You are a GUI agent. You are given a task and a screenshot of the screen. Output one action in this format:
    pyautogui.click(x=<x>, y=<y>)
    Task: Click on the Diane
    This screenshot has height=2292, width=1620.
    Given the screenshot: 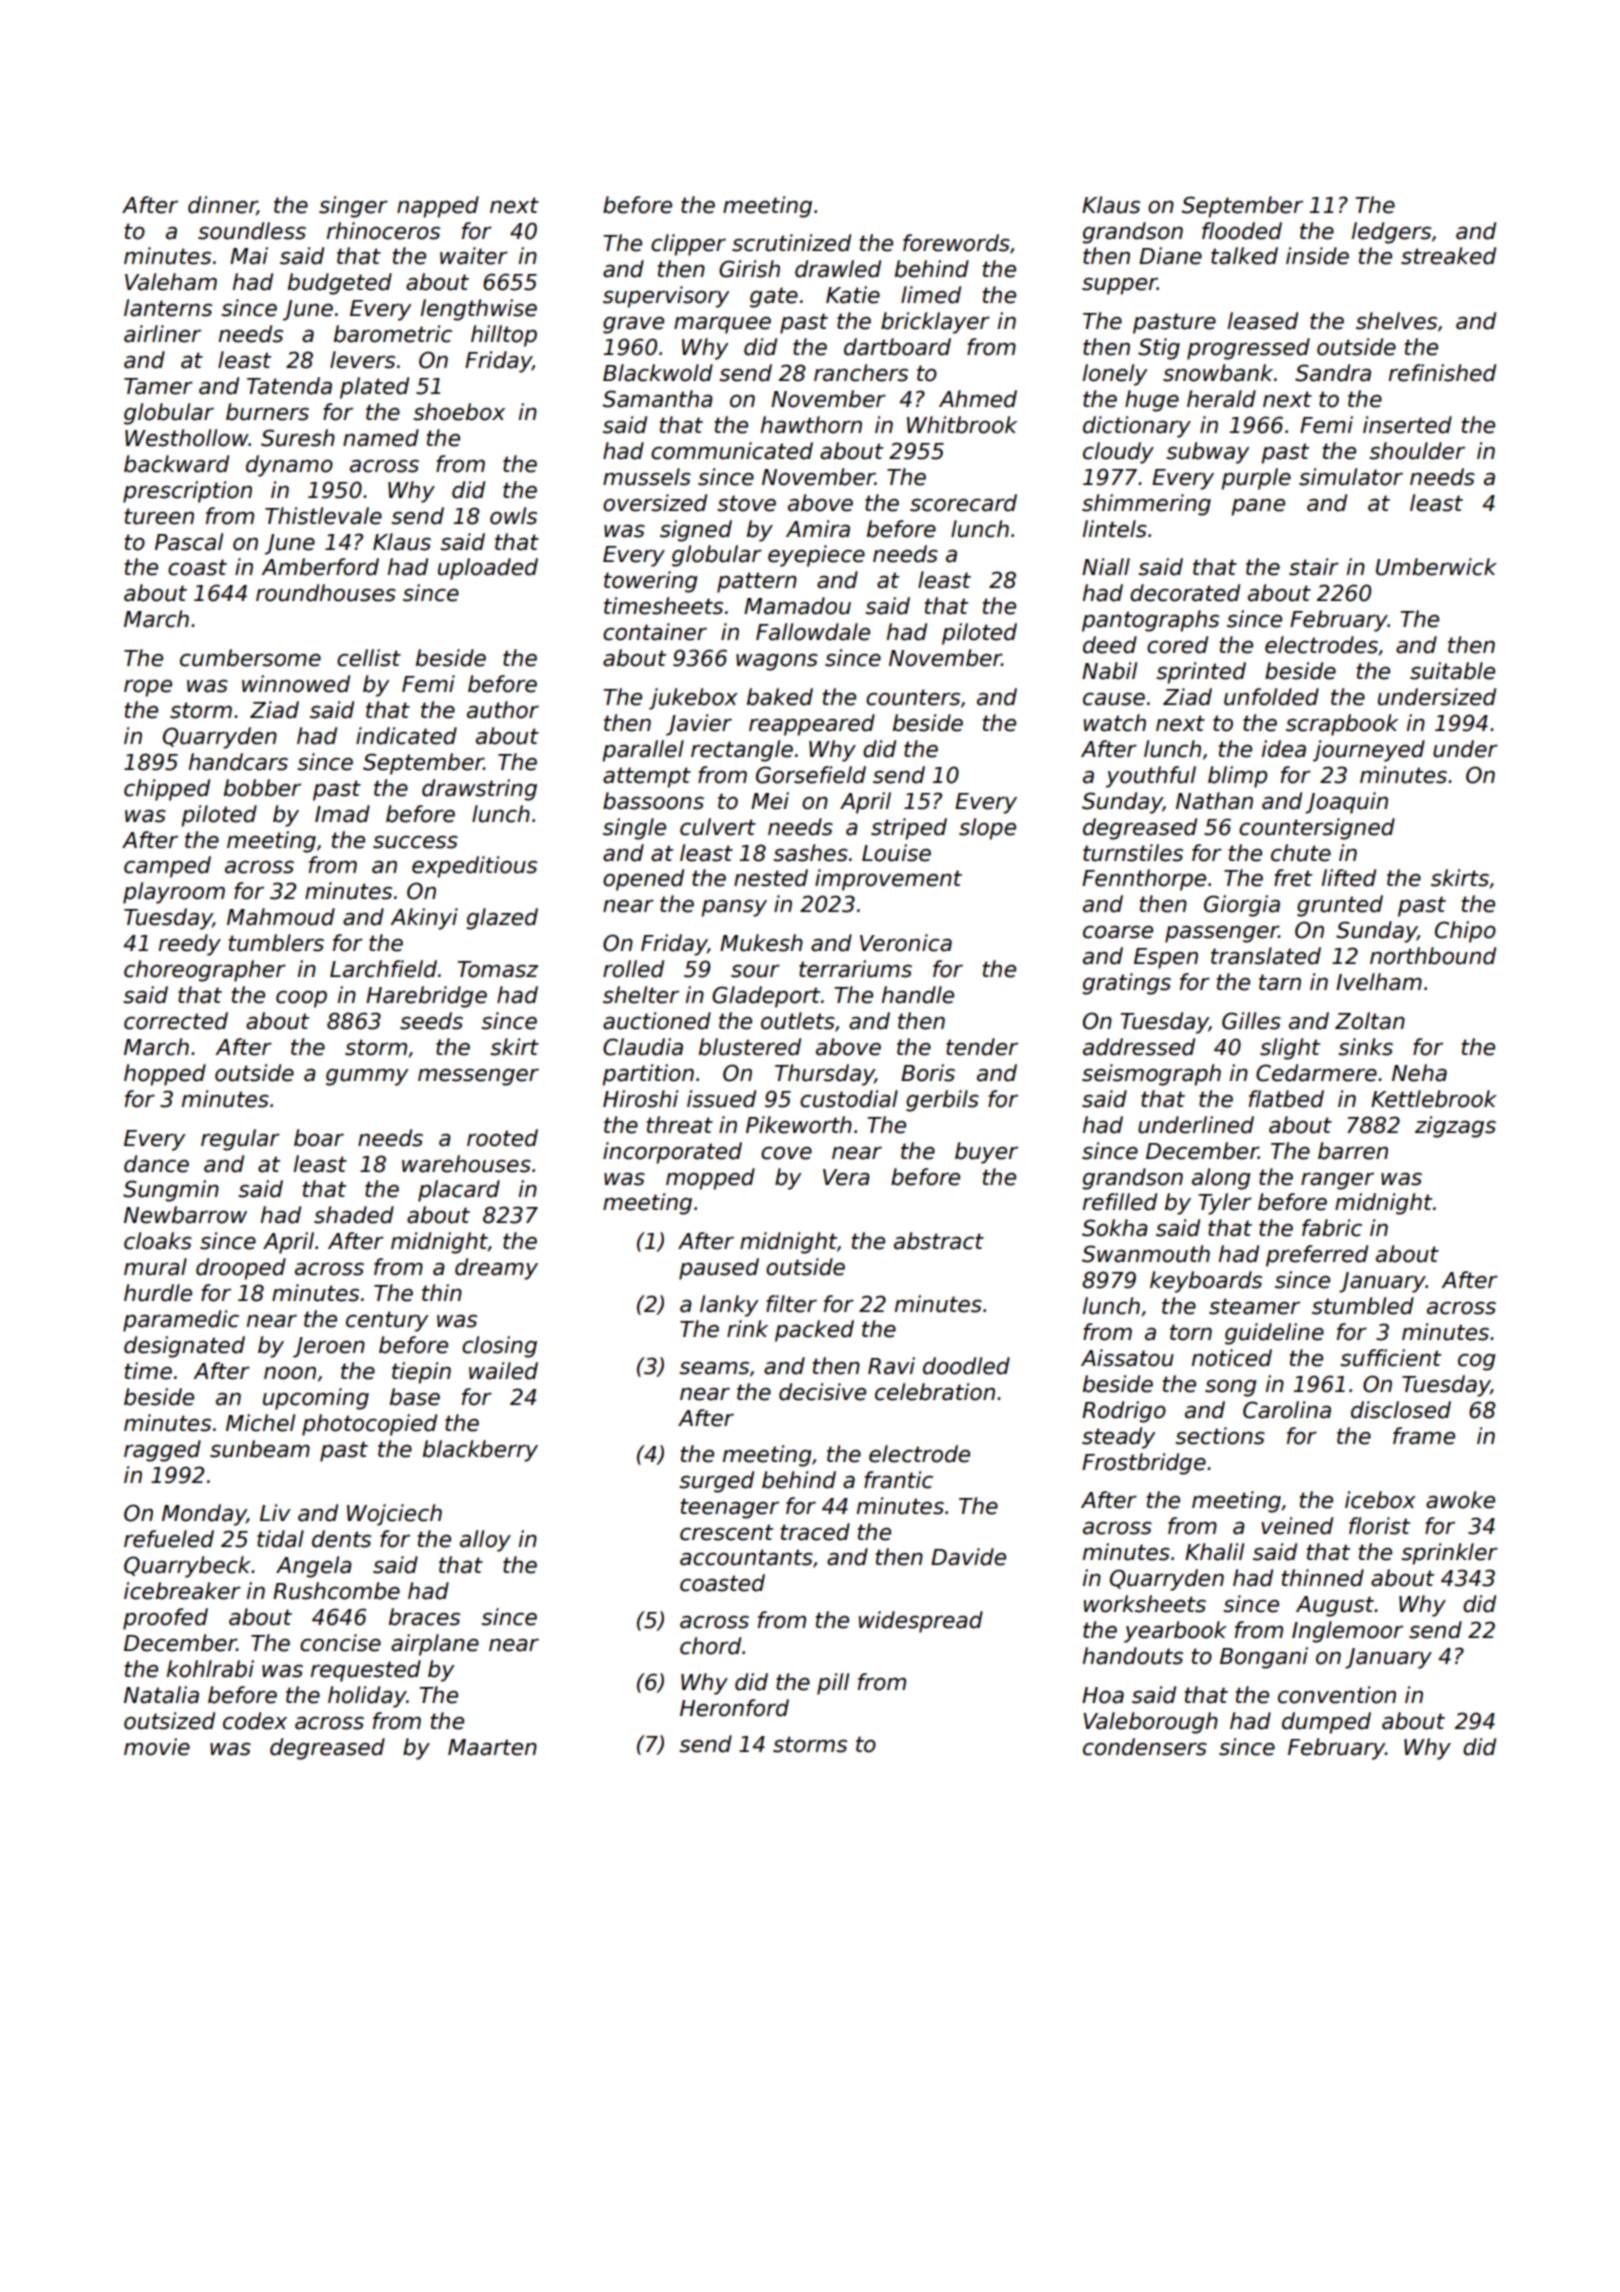 What is the action you would take?
    pyautogui.click(x=1170, y=256)
